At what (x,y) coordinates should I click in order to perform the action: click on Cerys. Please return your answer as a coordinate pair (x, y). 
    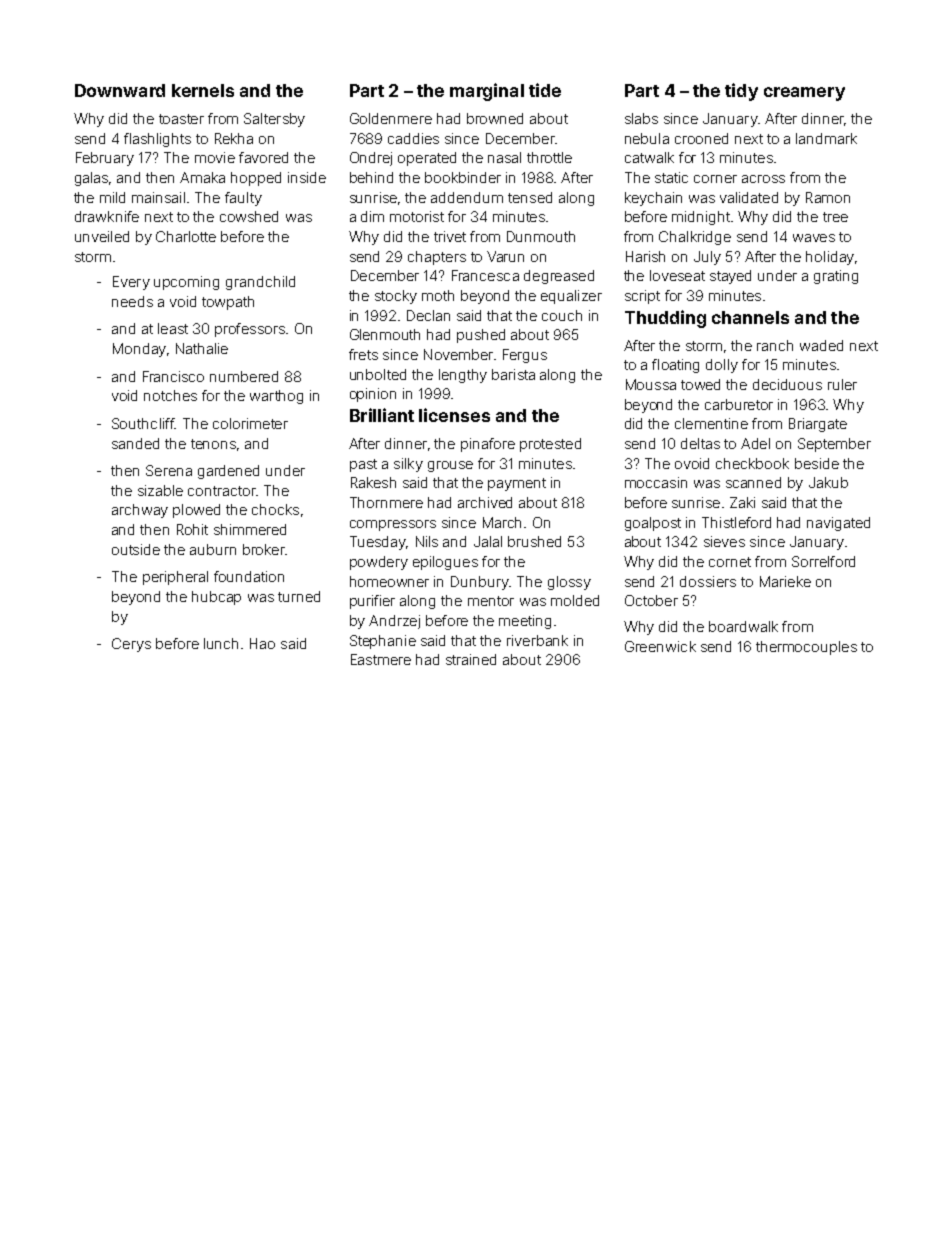
    Looking at the image, I should click on (131, 645).
